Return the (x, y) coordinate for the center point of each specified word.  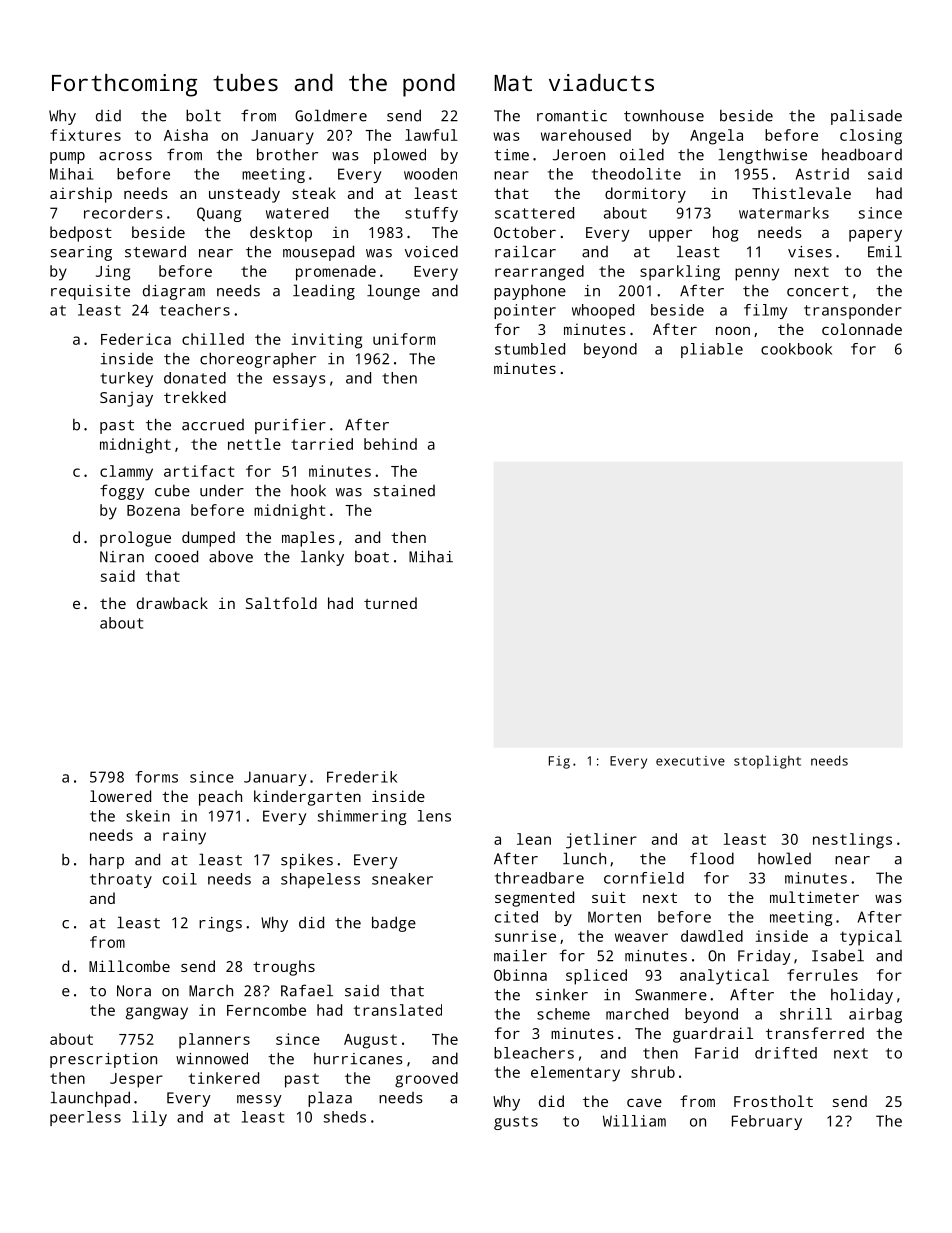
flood (712, 858)
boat (372, 557)
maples (308, 539)
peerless (85, 1118)
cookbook (796, 349)
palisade (866, 117)
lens (434, 816)
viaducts (601, 82)
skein (148, 816)
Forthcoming (124, 85)
